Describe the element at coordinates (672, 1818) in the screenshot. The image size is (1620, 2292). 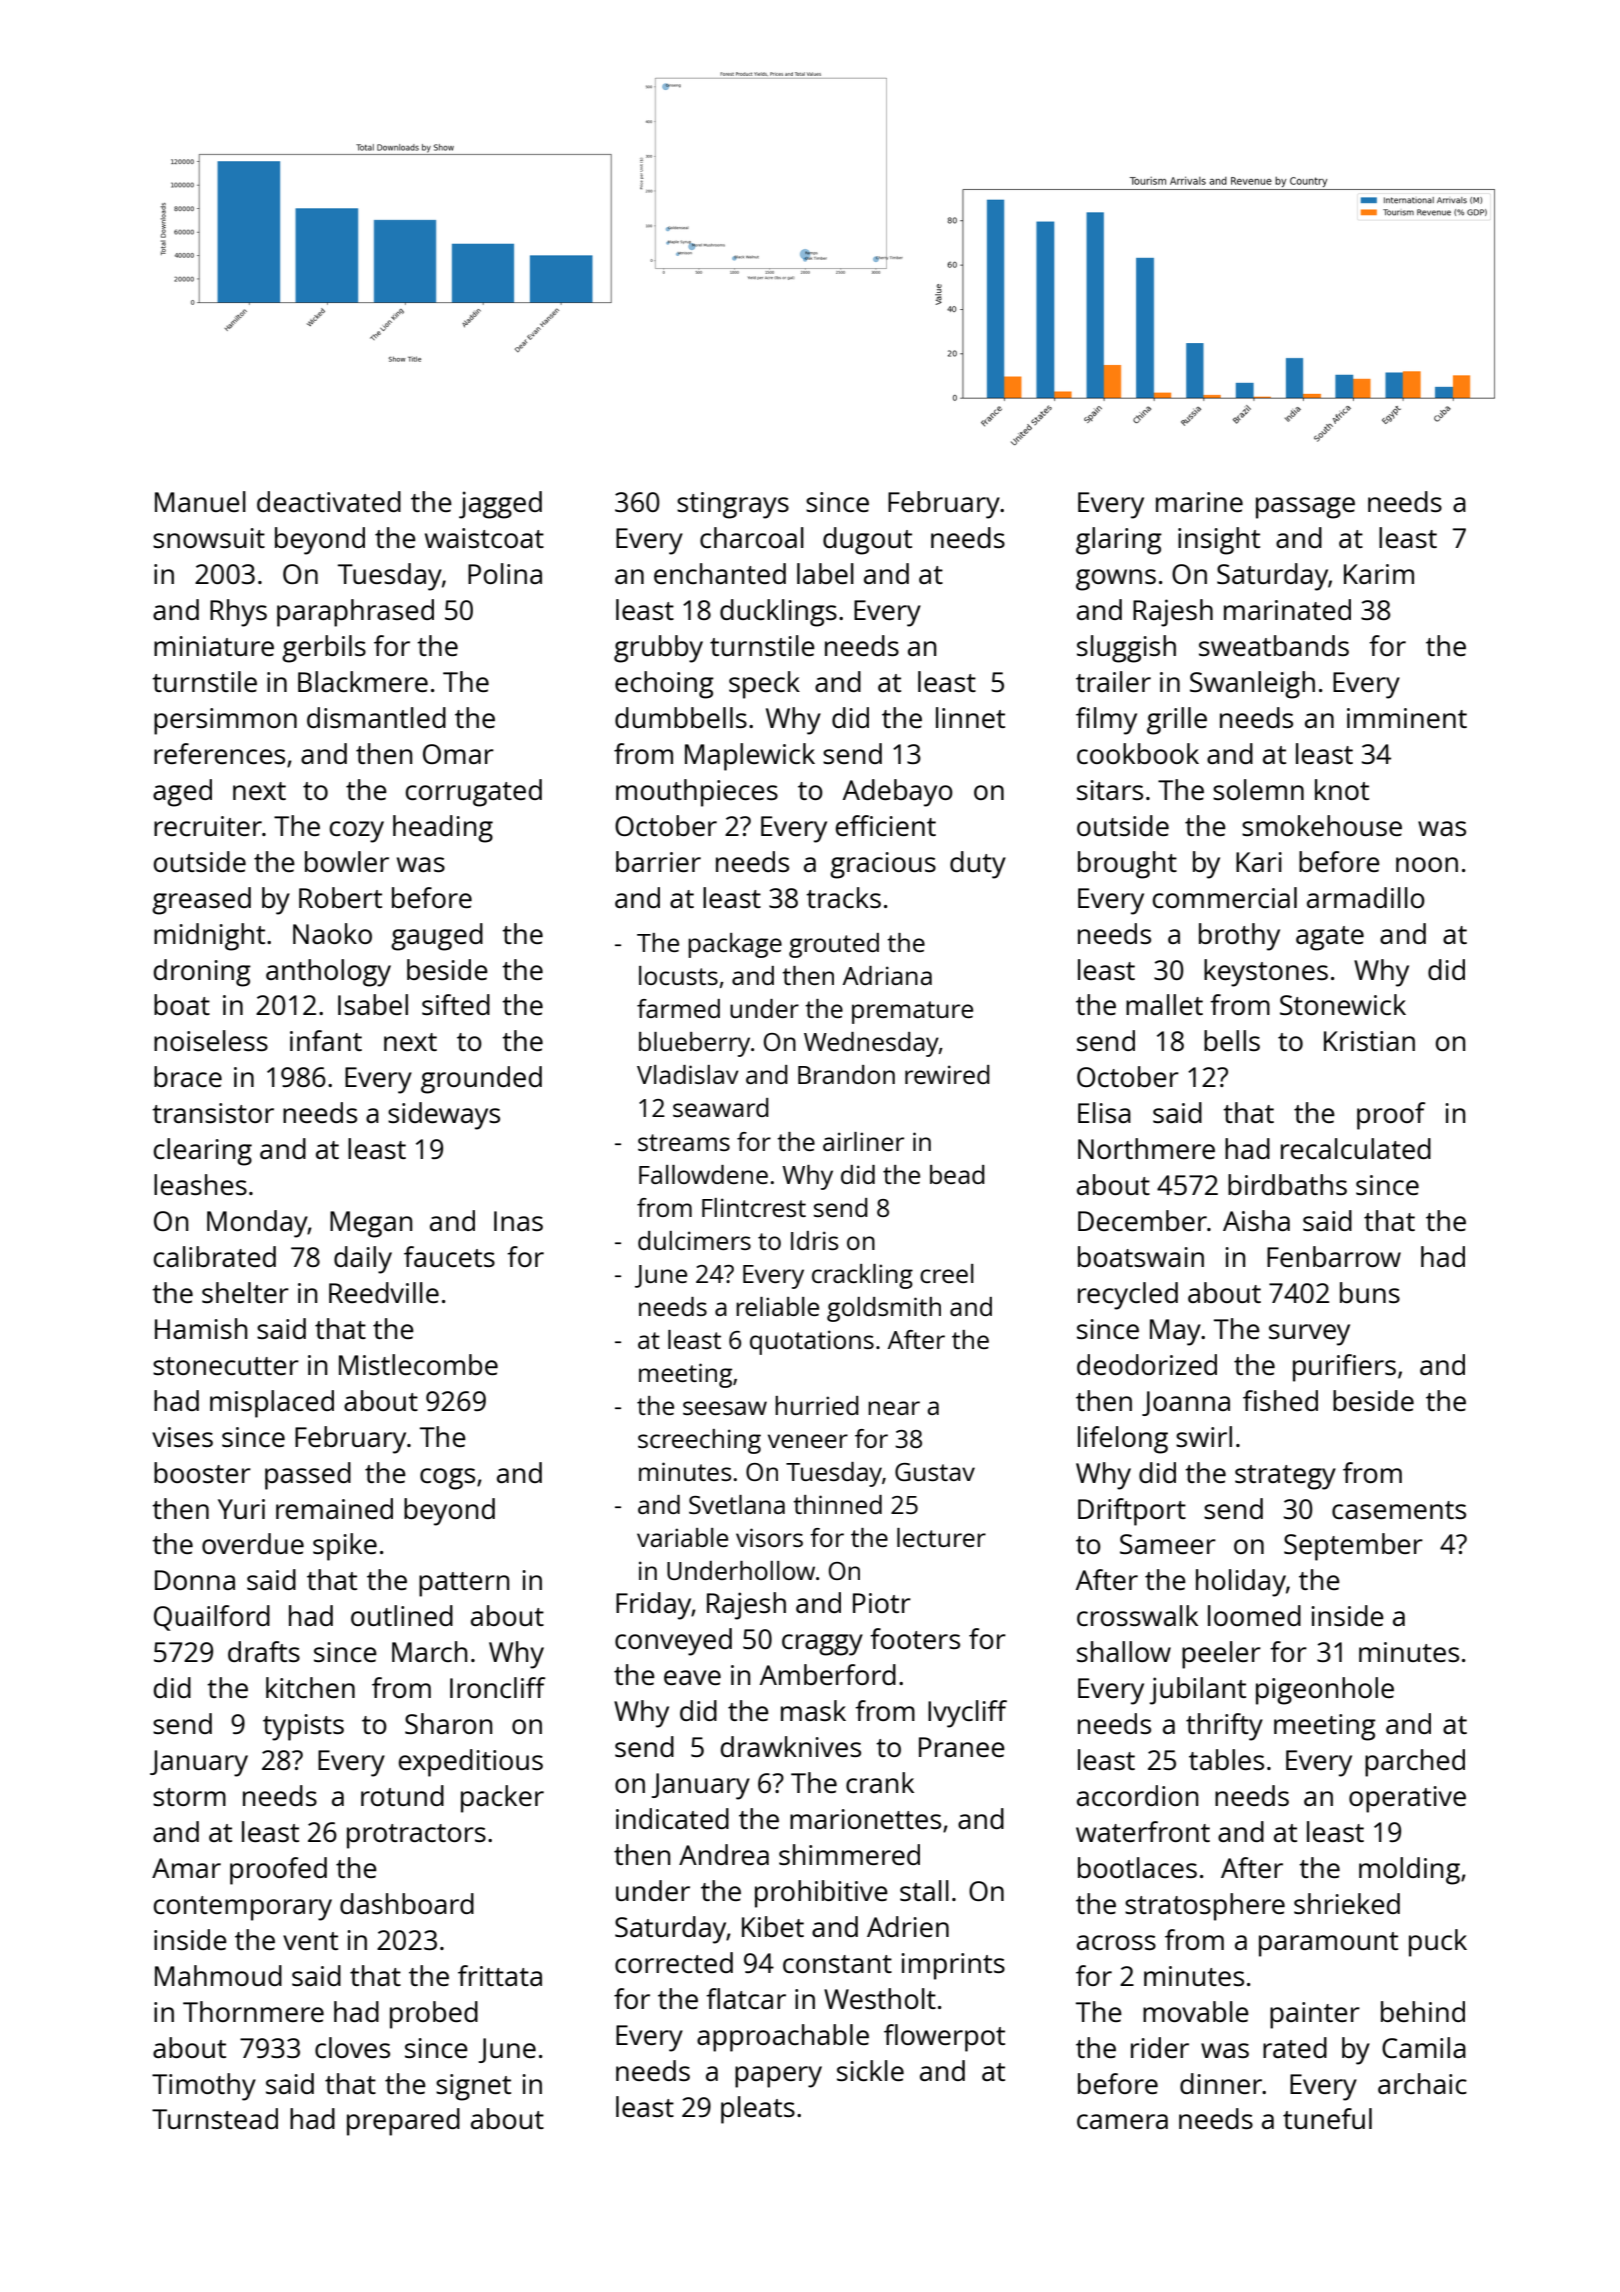
I see `indicated` at that location.
